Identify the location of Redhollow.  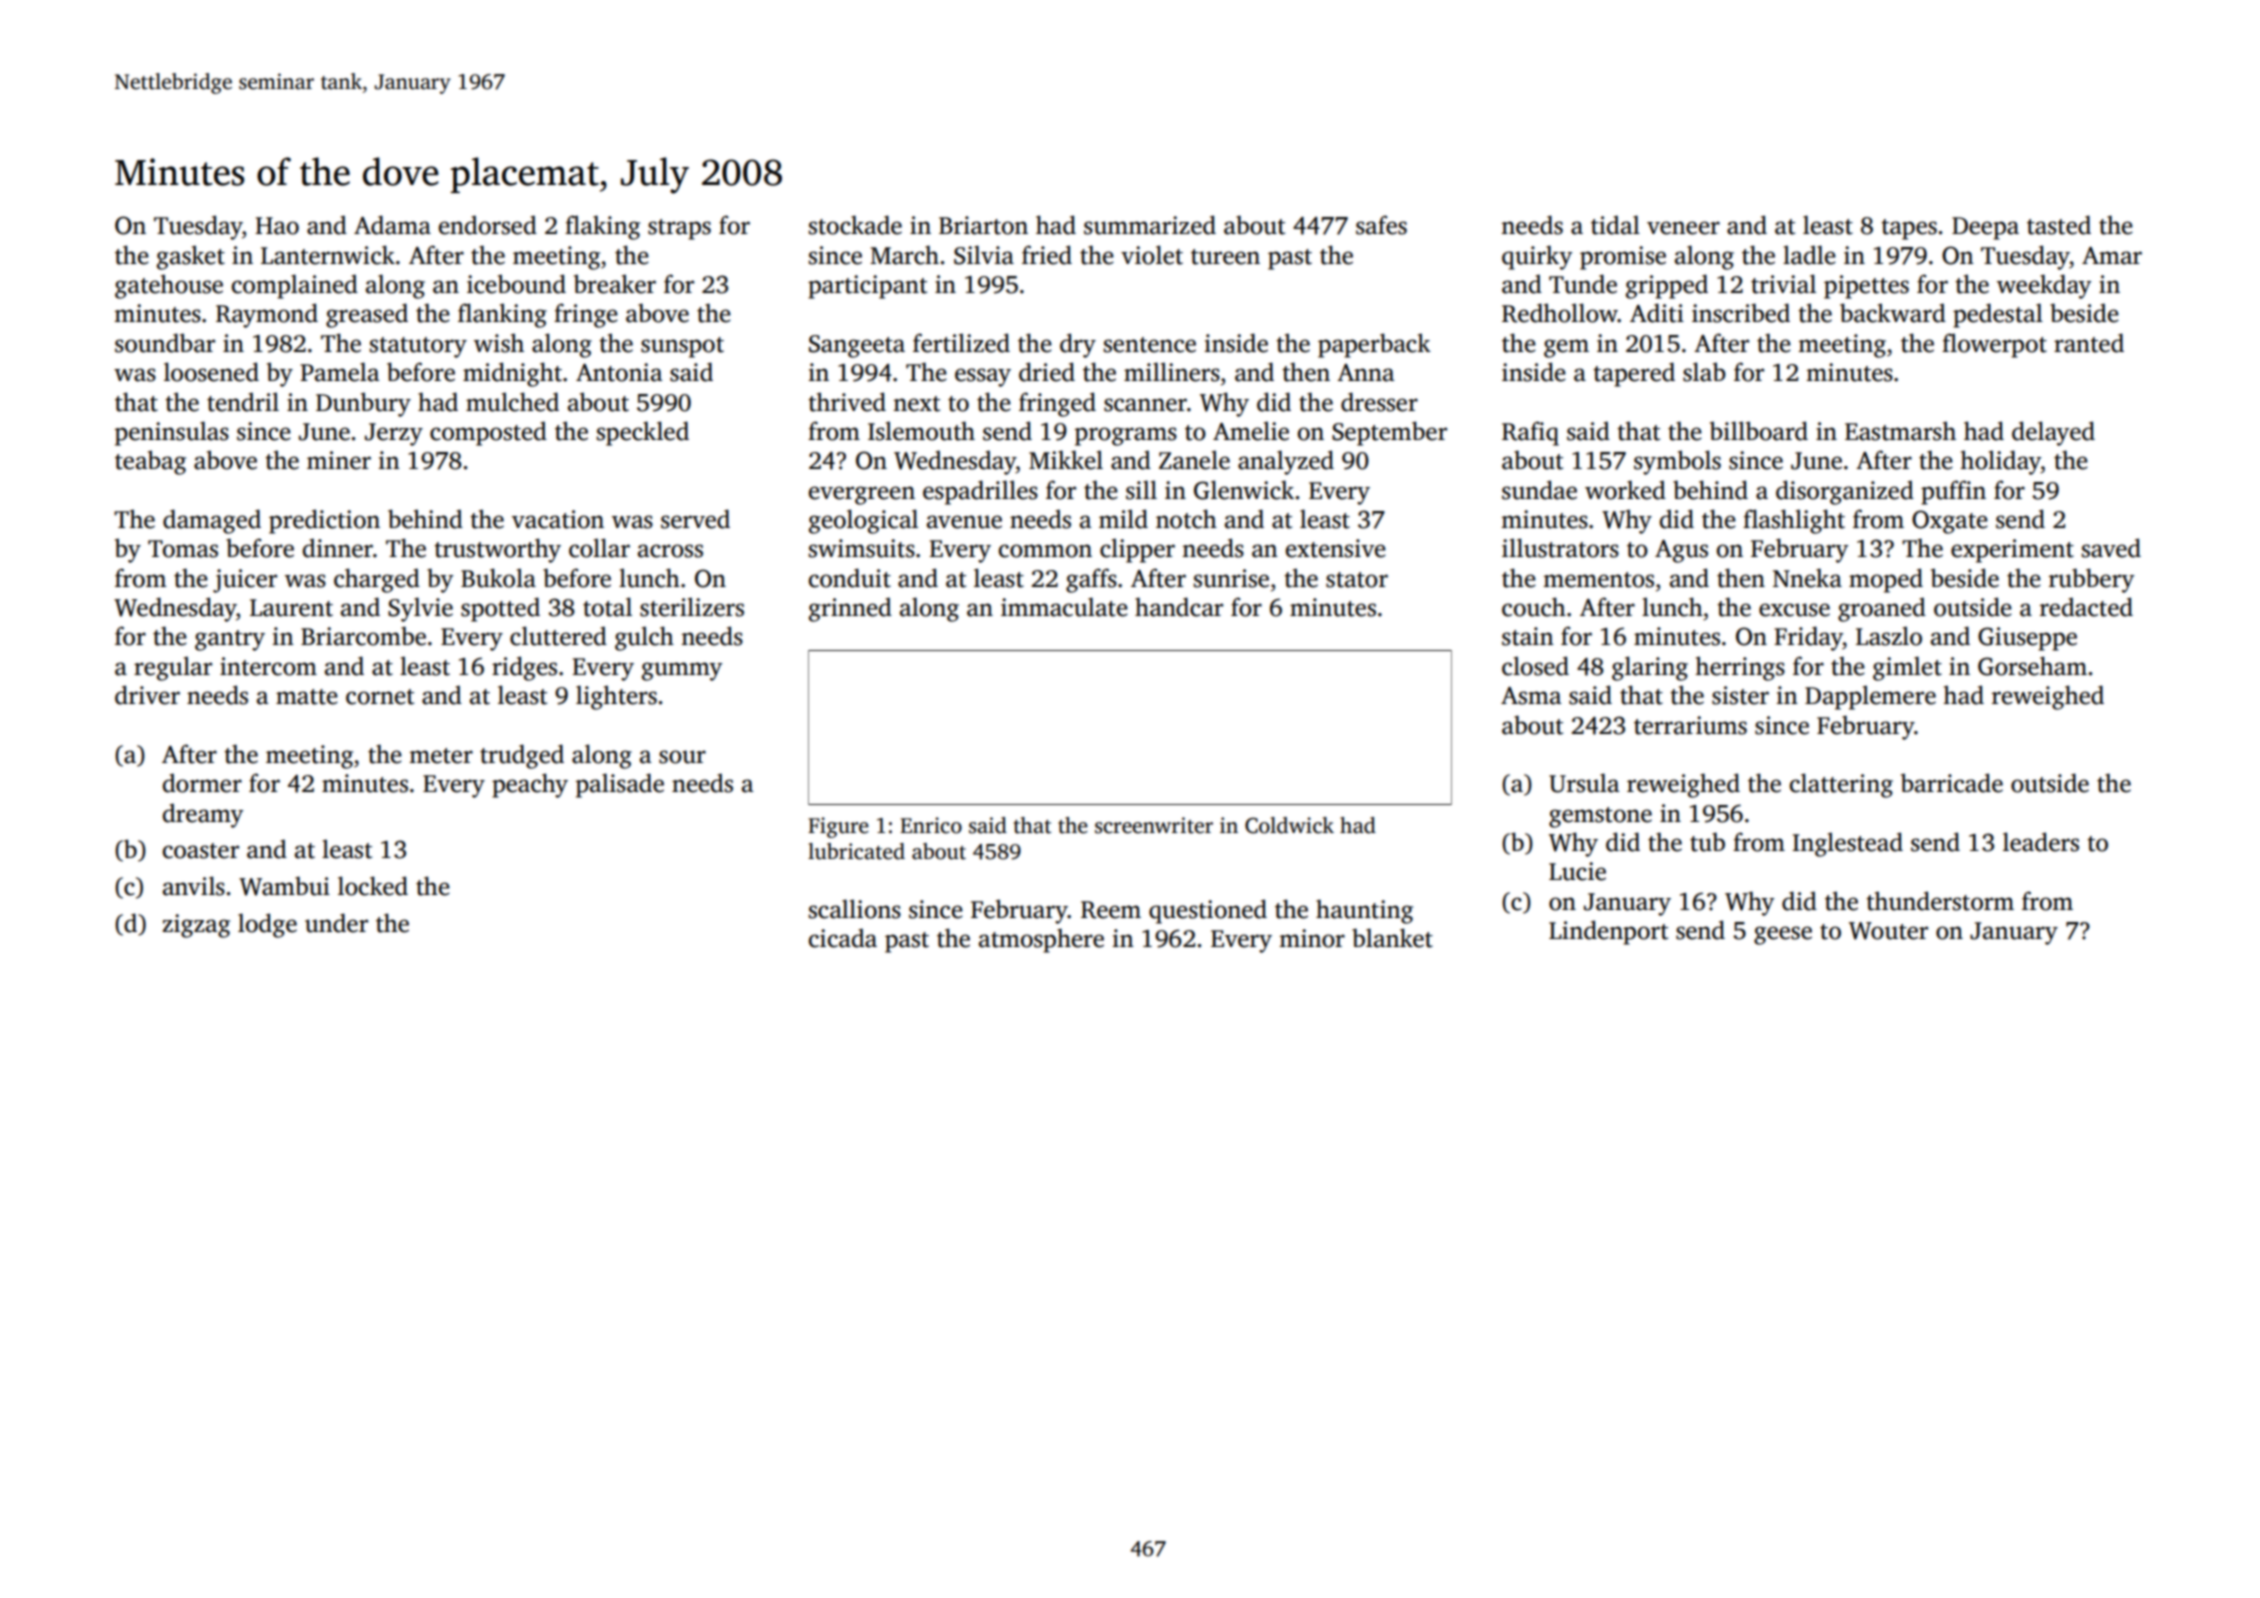
(1560, 313).
